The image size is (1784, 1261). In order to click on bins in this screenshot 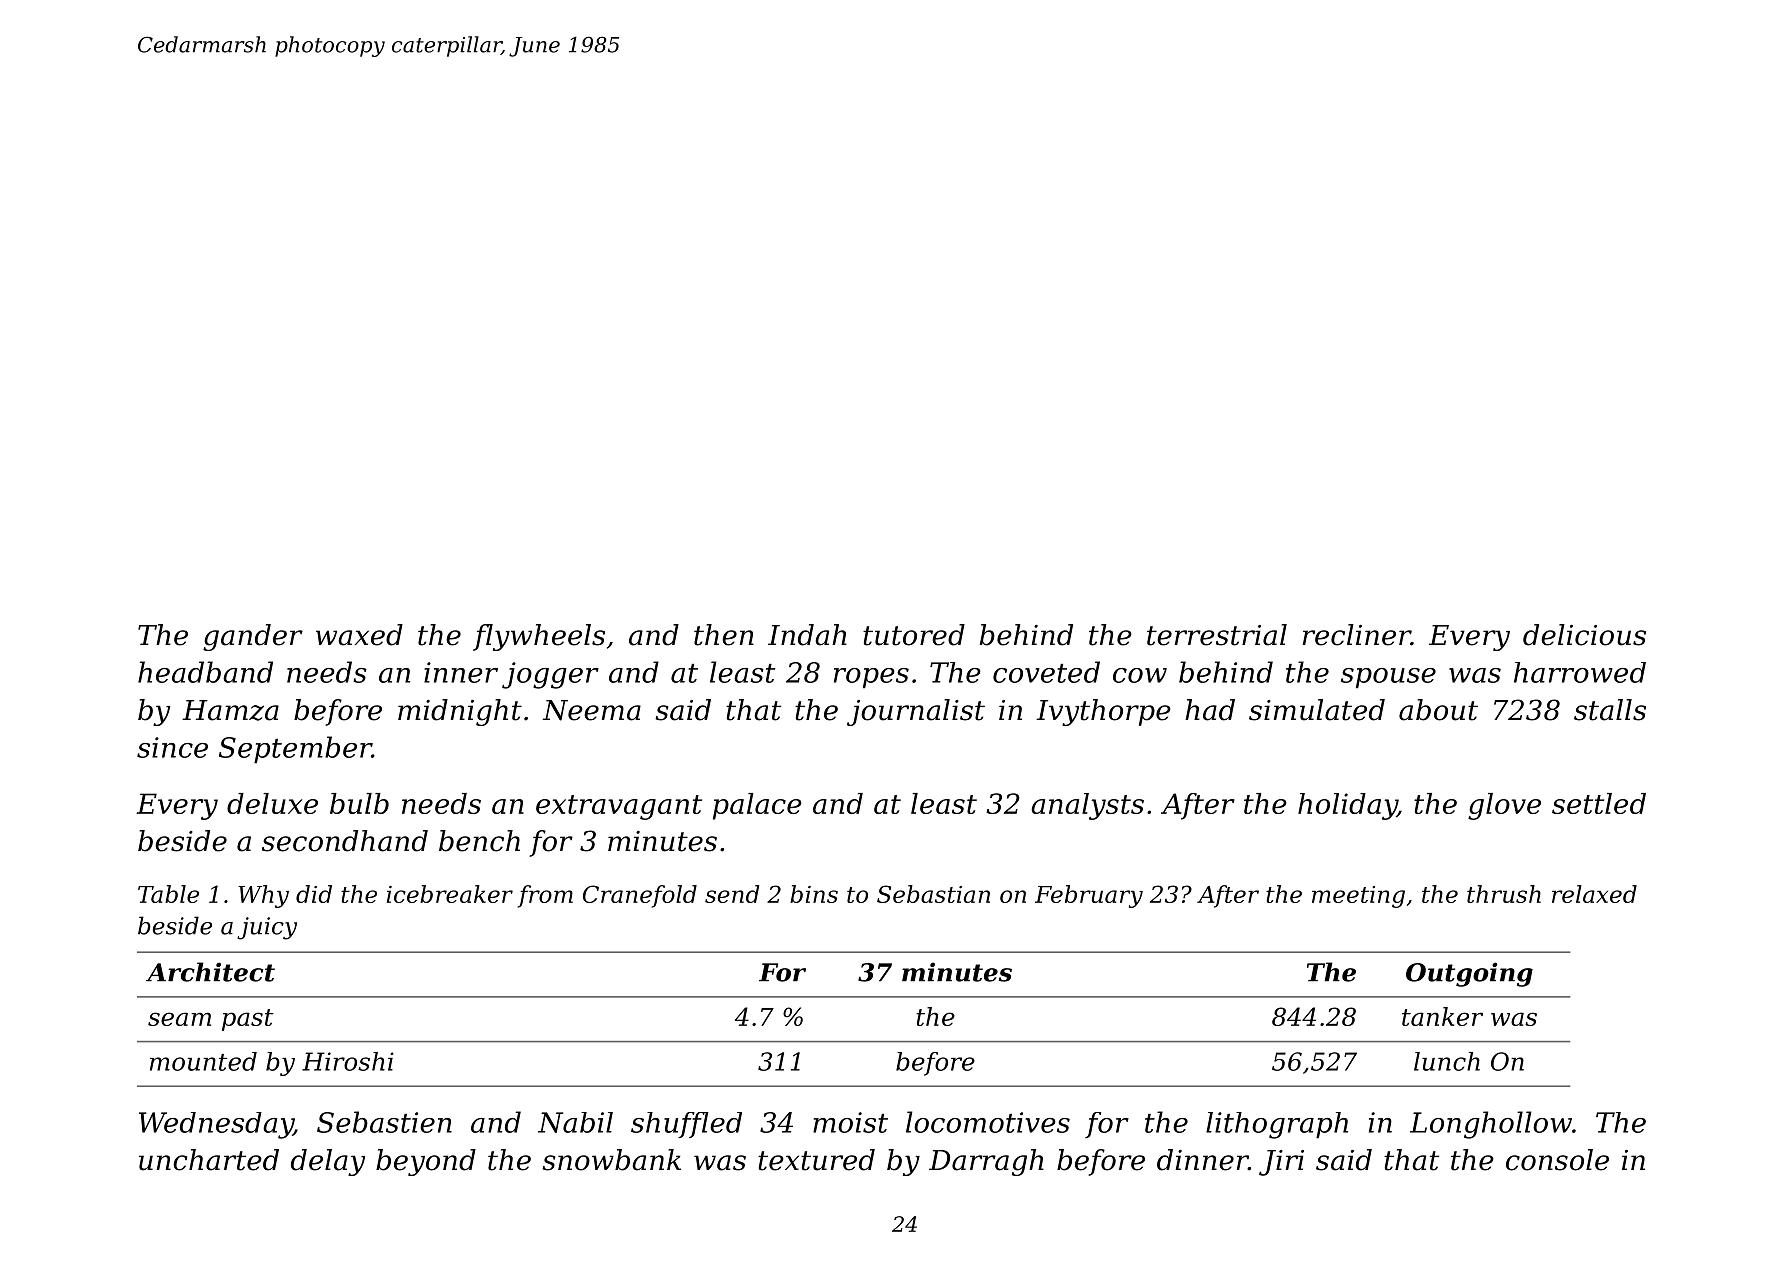, I will do `click(814, 894)`.
